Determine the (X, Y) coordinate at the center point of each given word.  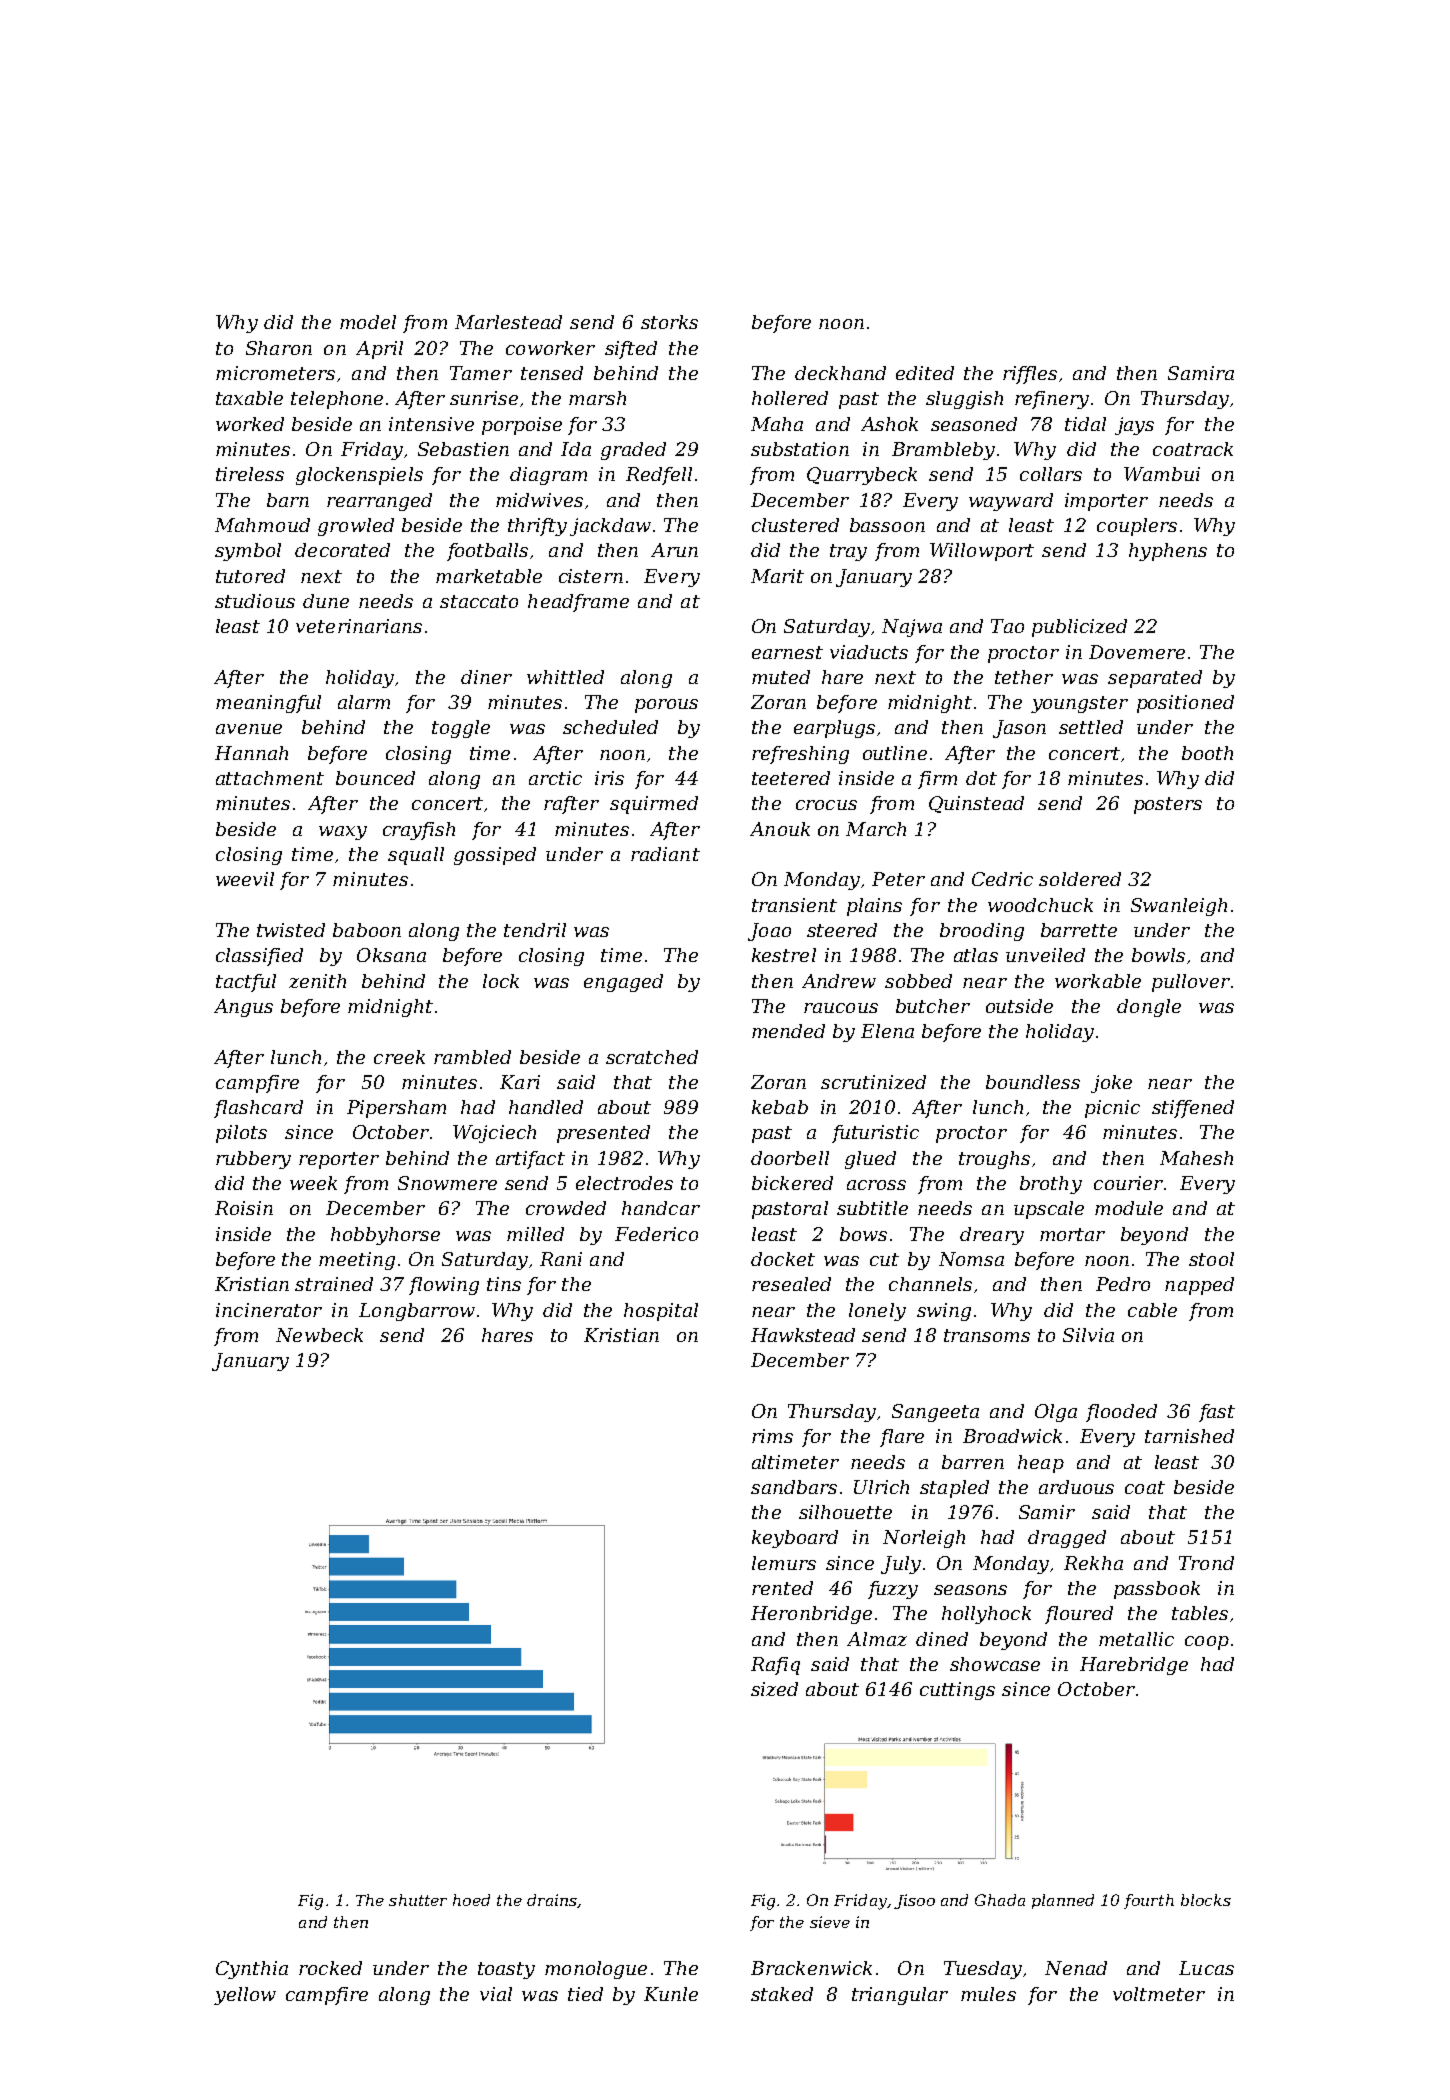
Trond (1206, 1563)
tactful (246, 983)
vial (496, 1994)
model (368, 322)
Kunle (671, 1994)
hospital (661, 1312)
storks (669, 322)
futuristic (875, 1134)
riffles (1030, 375)
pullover (1191, 983)
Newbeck (319, 1335)
